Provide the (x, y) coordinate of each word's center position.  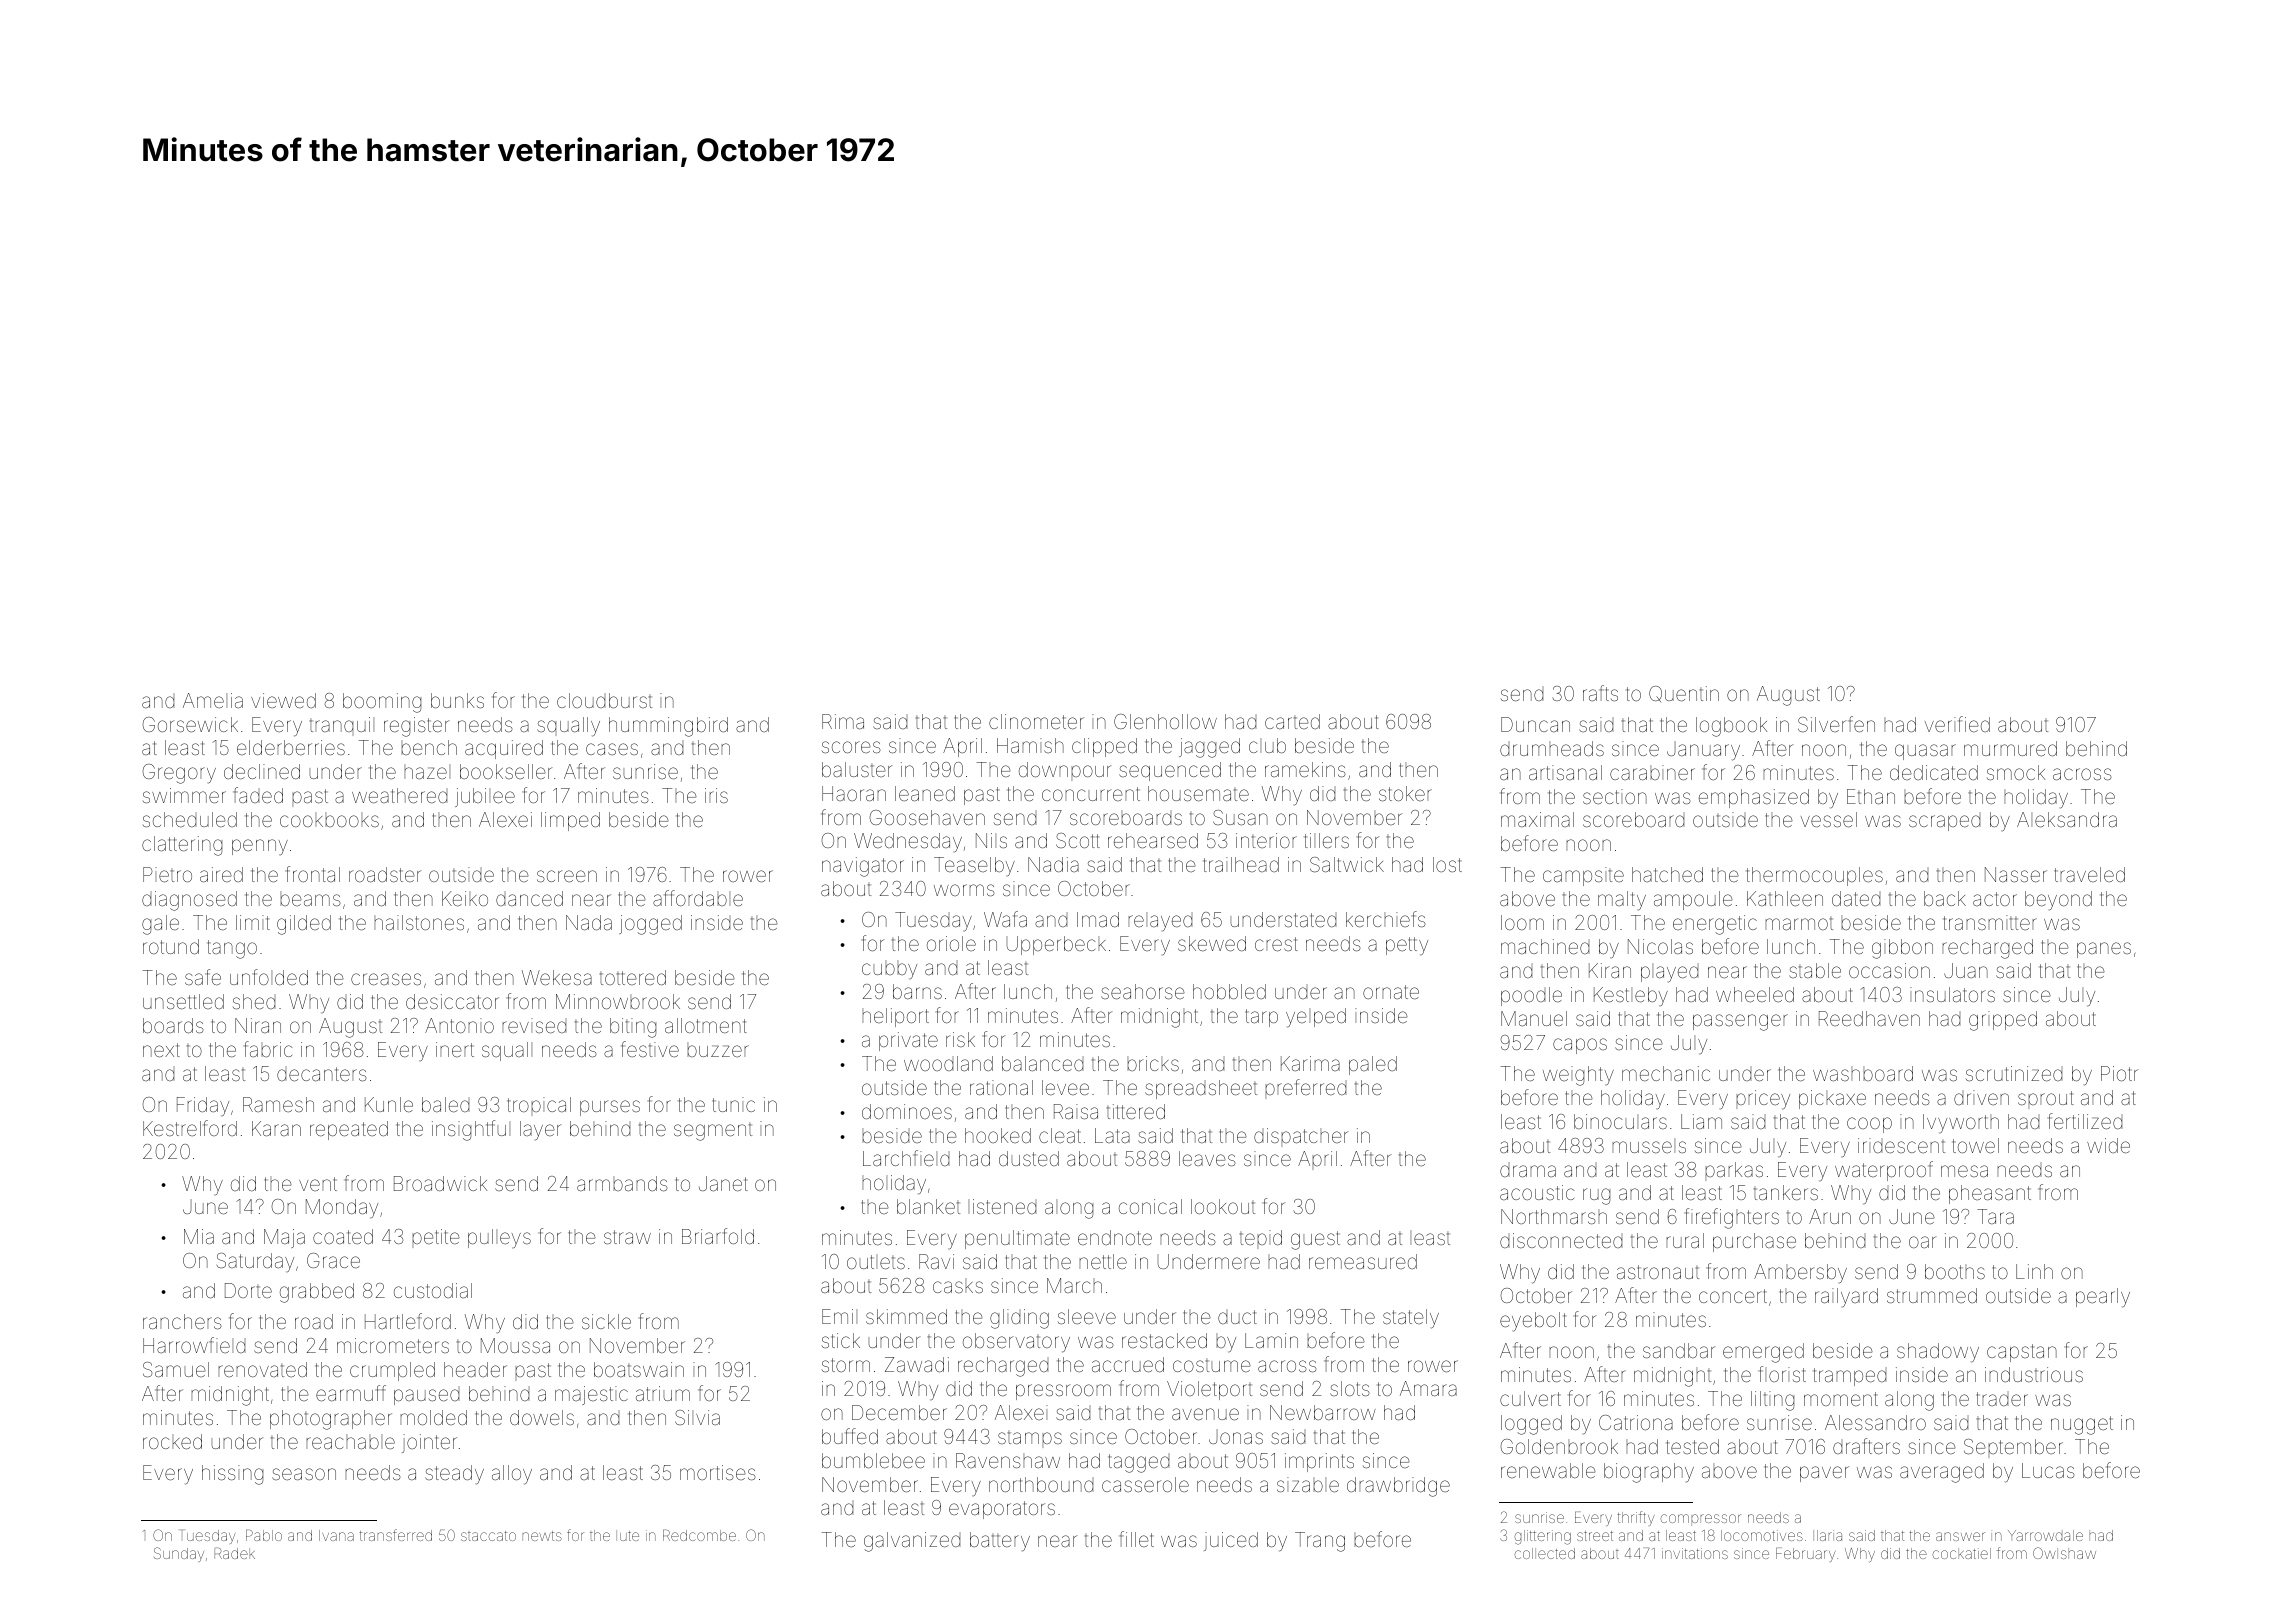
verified (1957, 724)
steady (454, 1475)
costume (1212, 1365)
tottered (633, 977)
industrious (2034, 1374)
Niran (258, 1025)
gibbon (1902, 949)
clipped (1104, 747)
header (475, 1369)
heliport (895, 1017)
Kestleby (1631, 996)
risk (960, 1039)
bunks (457, 700)
